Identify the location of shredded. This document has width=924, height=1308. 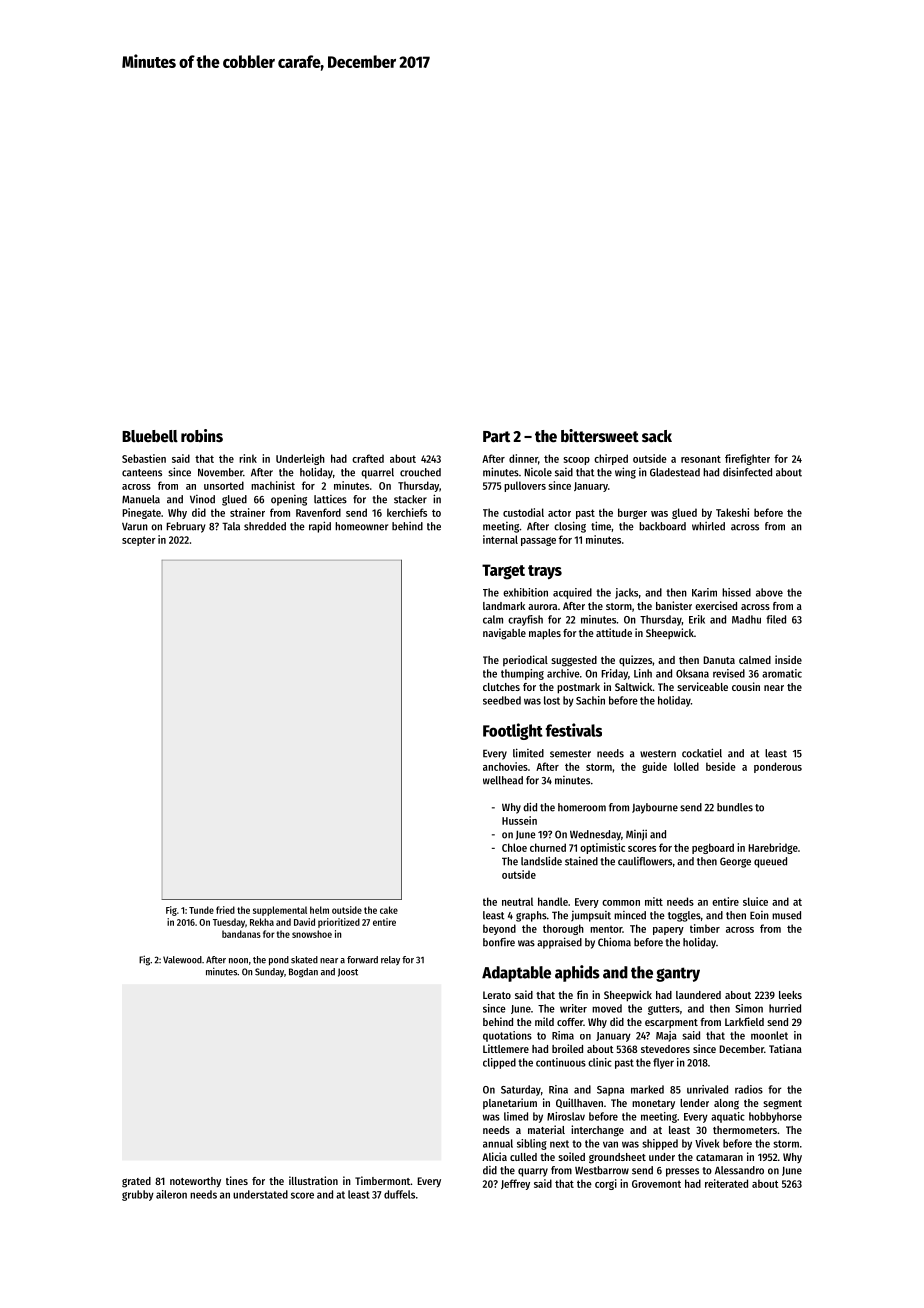
(265, 526).
